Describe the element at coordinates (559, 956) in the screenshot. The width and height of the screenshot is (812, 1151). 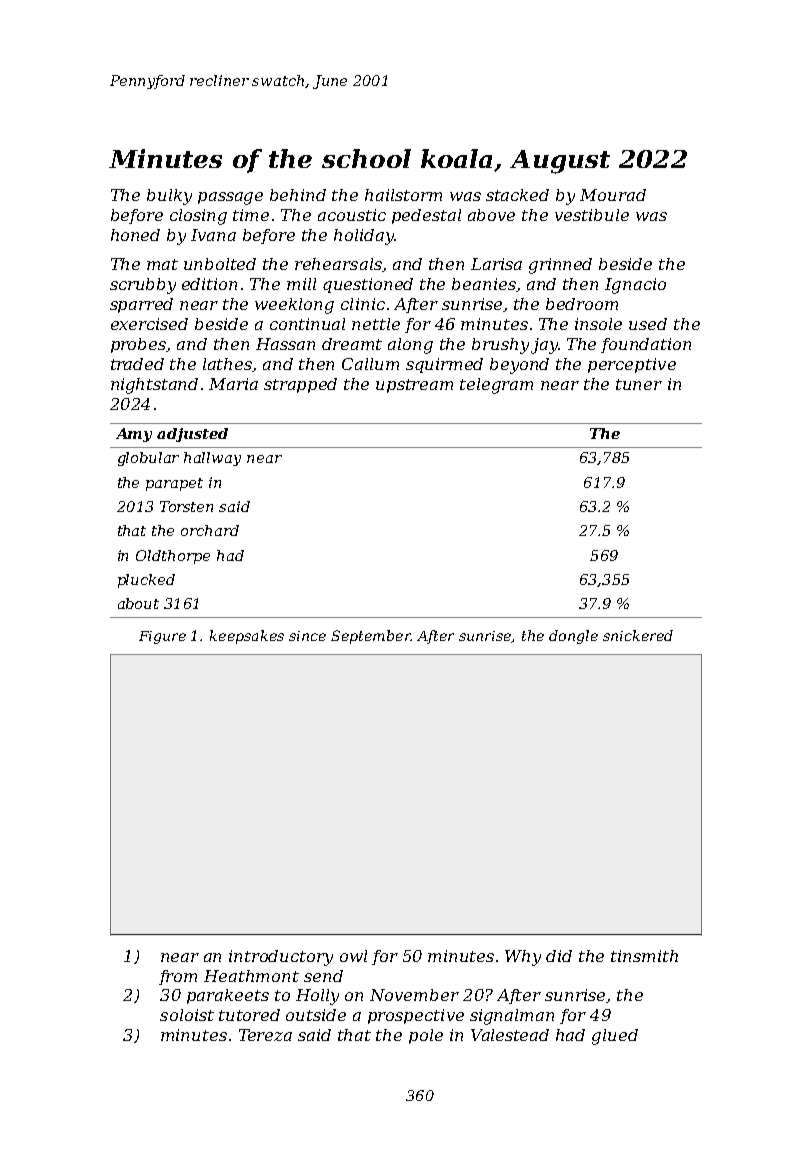
I see `did` at that location.
